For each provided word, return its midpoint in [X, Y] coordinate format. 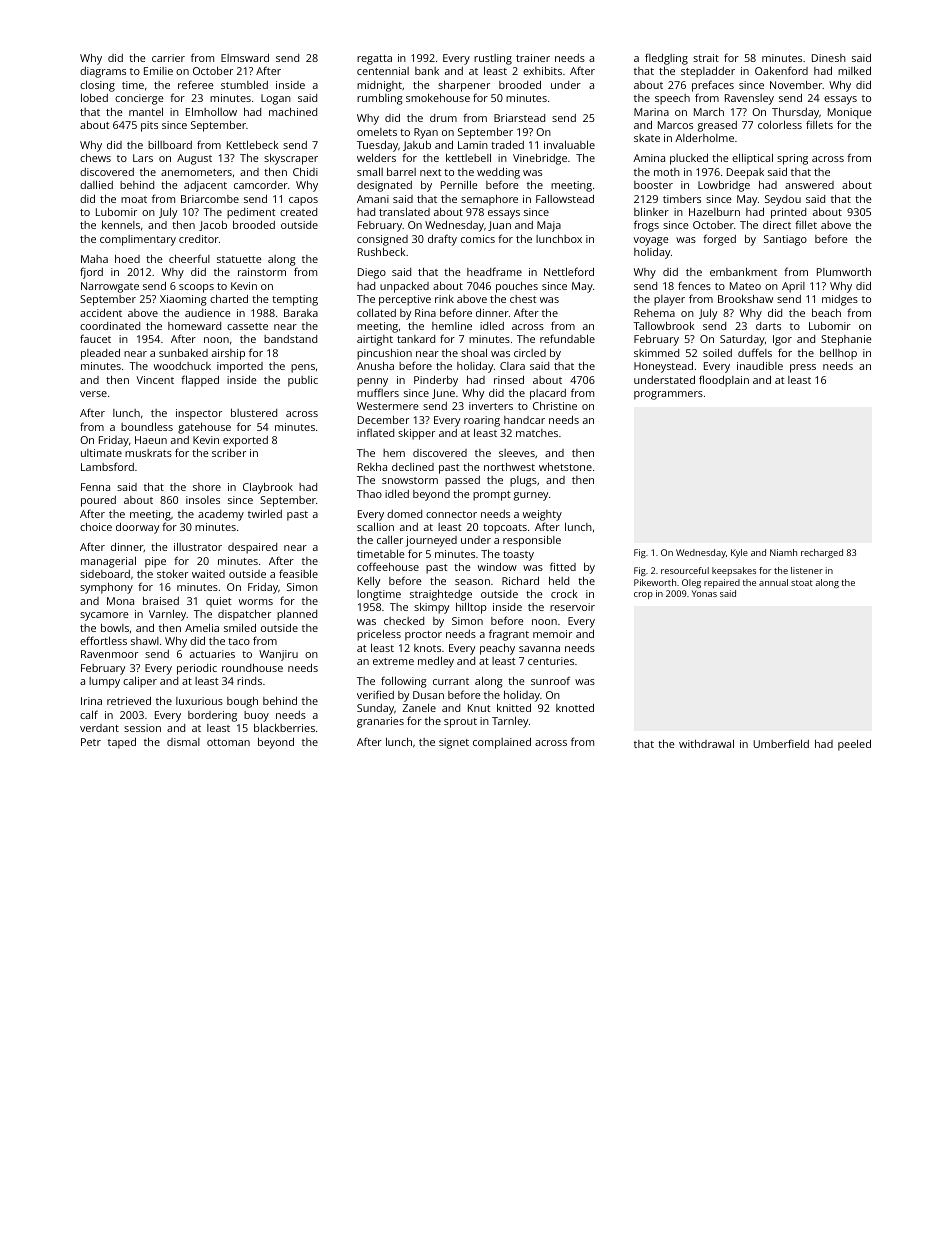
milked [854, 71]
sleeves [517, 453]
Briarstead [519, 118]
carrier [168, 58]
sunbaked [183, 353]
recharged [822, 553]
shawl [145, 641]
